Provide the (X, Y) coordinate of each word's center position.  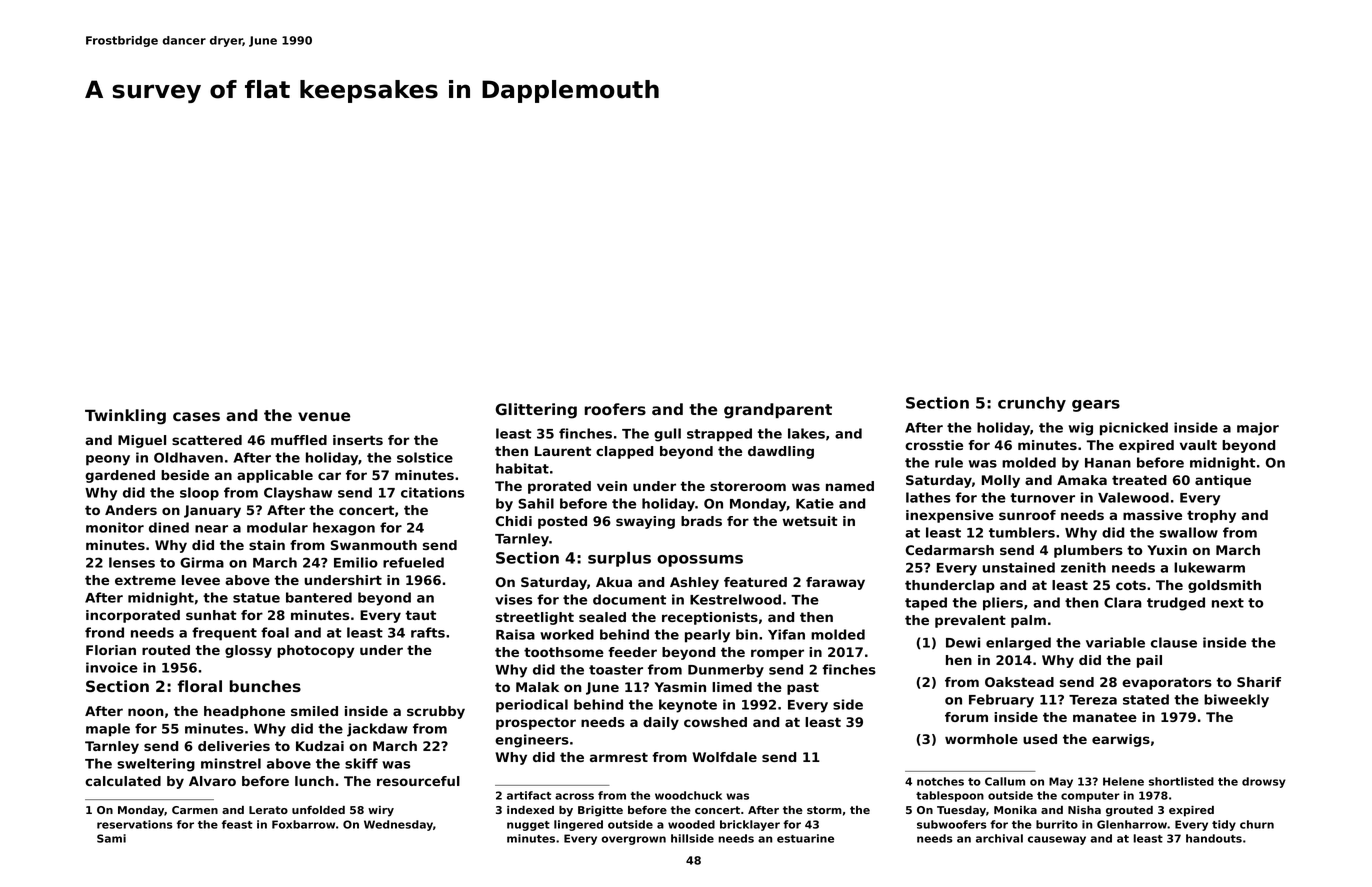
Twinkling (125, 417)
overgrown (633, 840)
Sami (111, 838)
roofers (615, 409)
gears (1096, 406)
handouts (1214, 838)
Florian (111, 650)
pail (1149, 661)
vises (513, 599)
